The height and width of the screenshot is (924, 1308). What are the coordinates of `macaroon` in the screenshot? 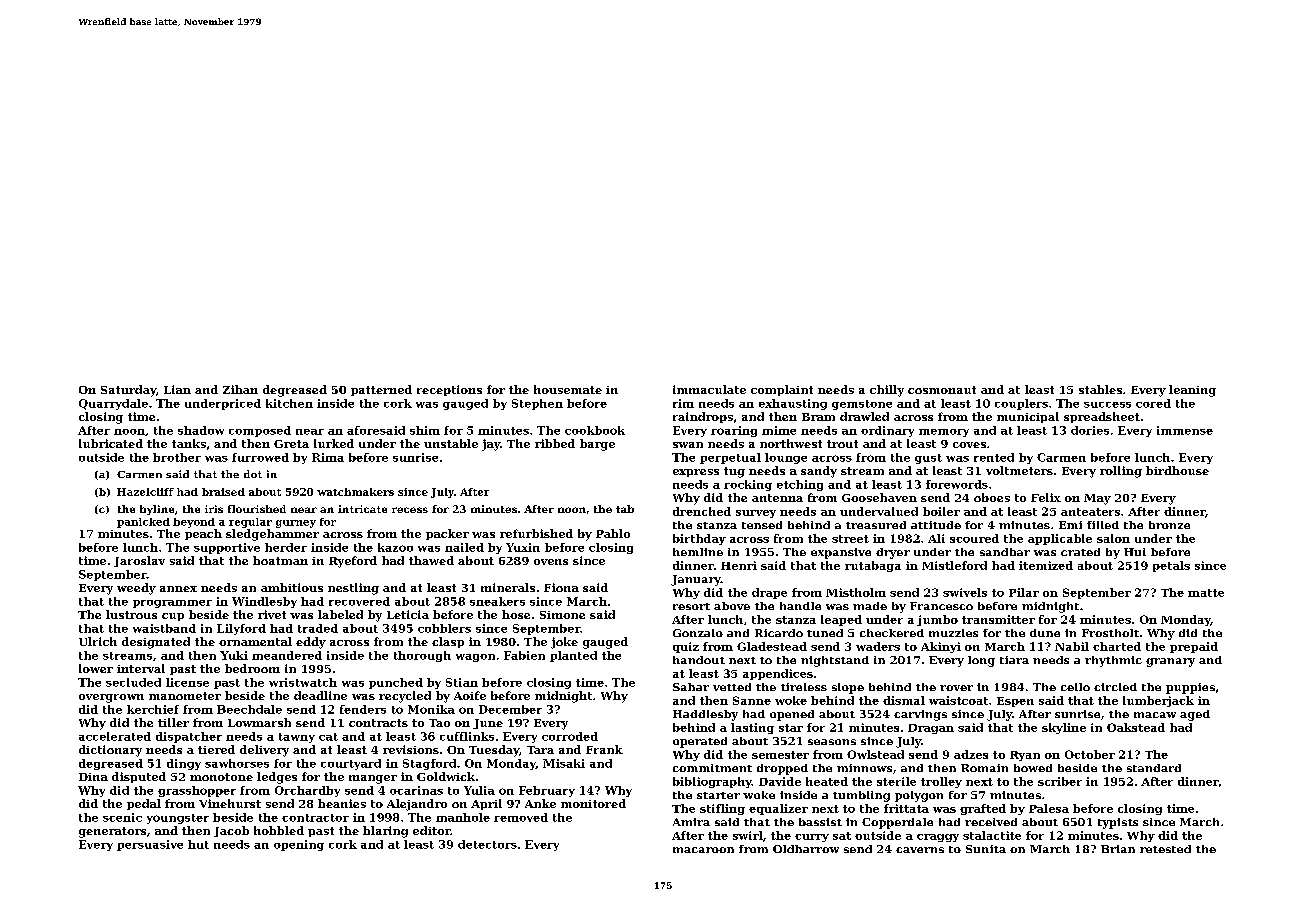 It's located at (703, 850).
